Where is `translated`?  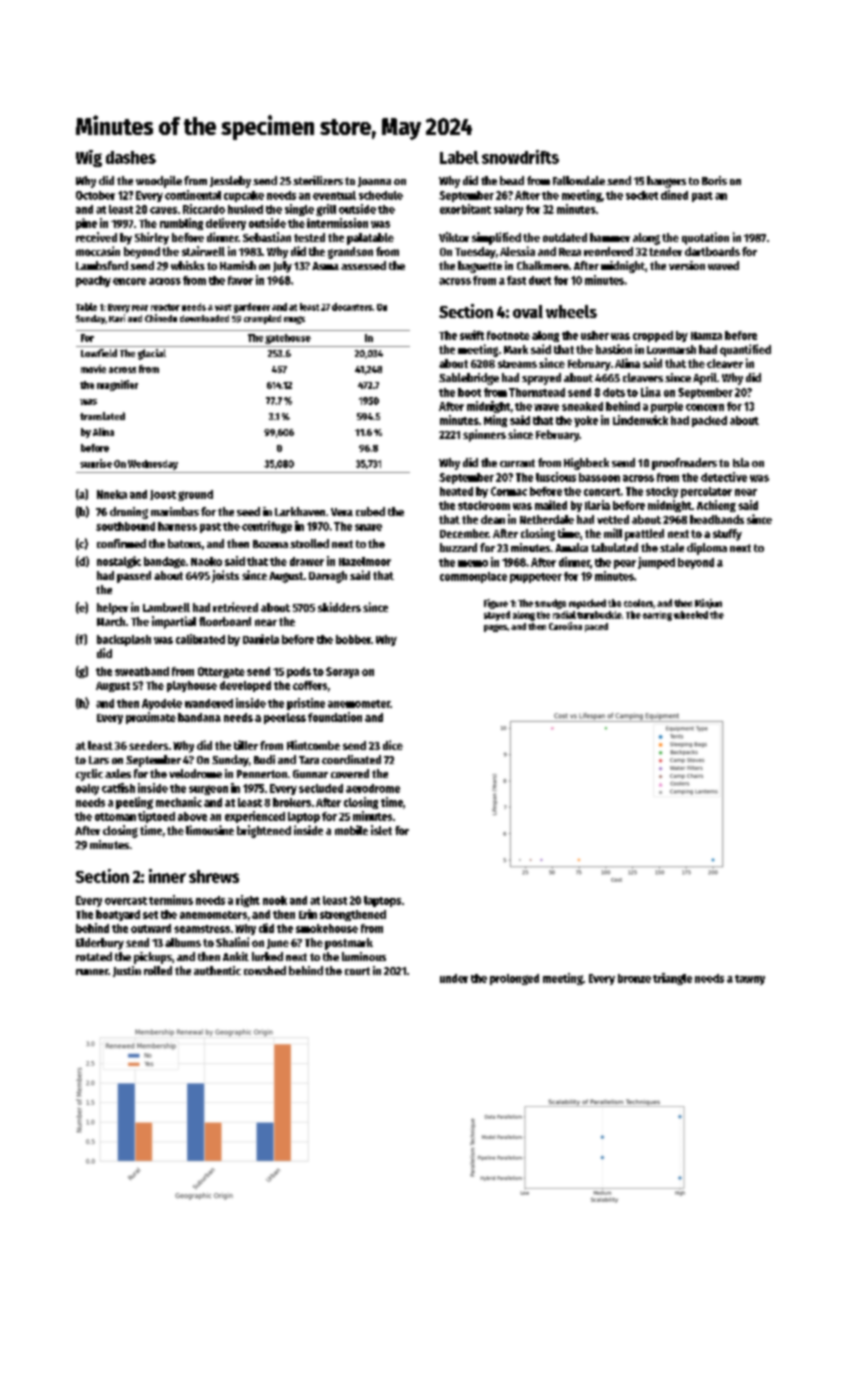
translated is located at coordinates (102, 416).
